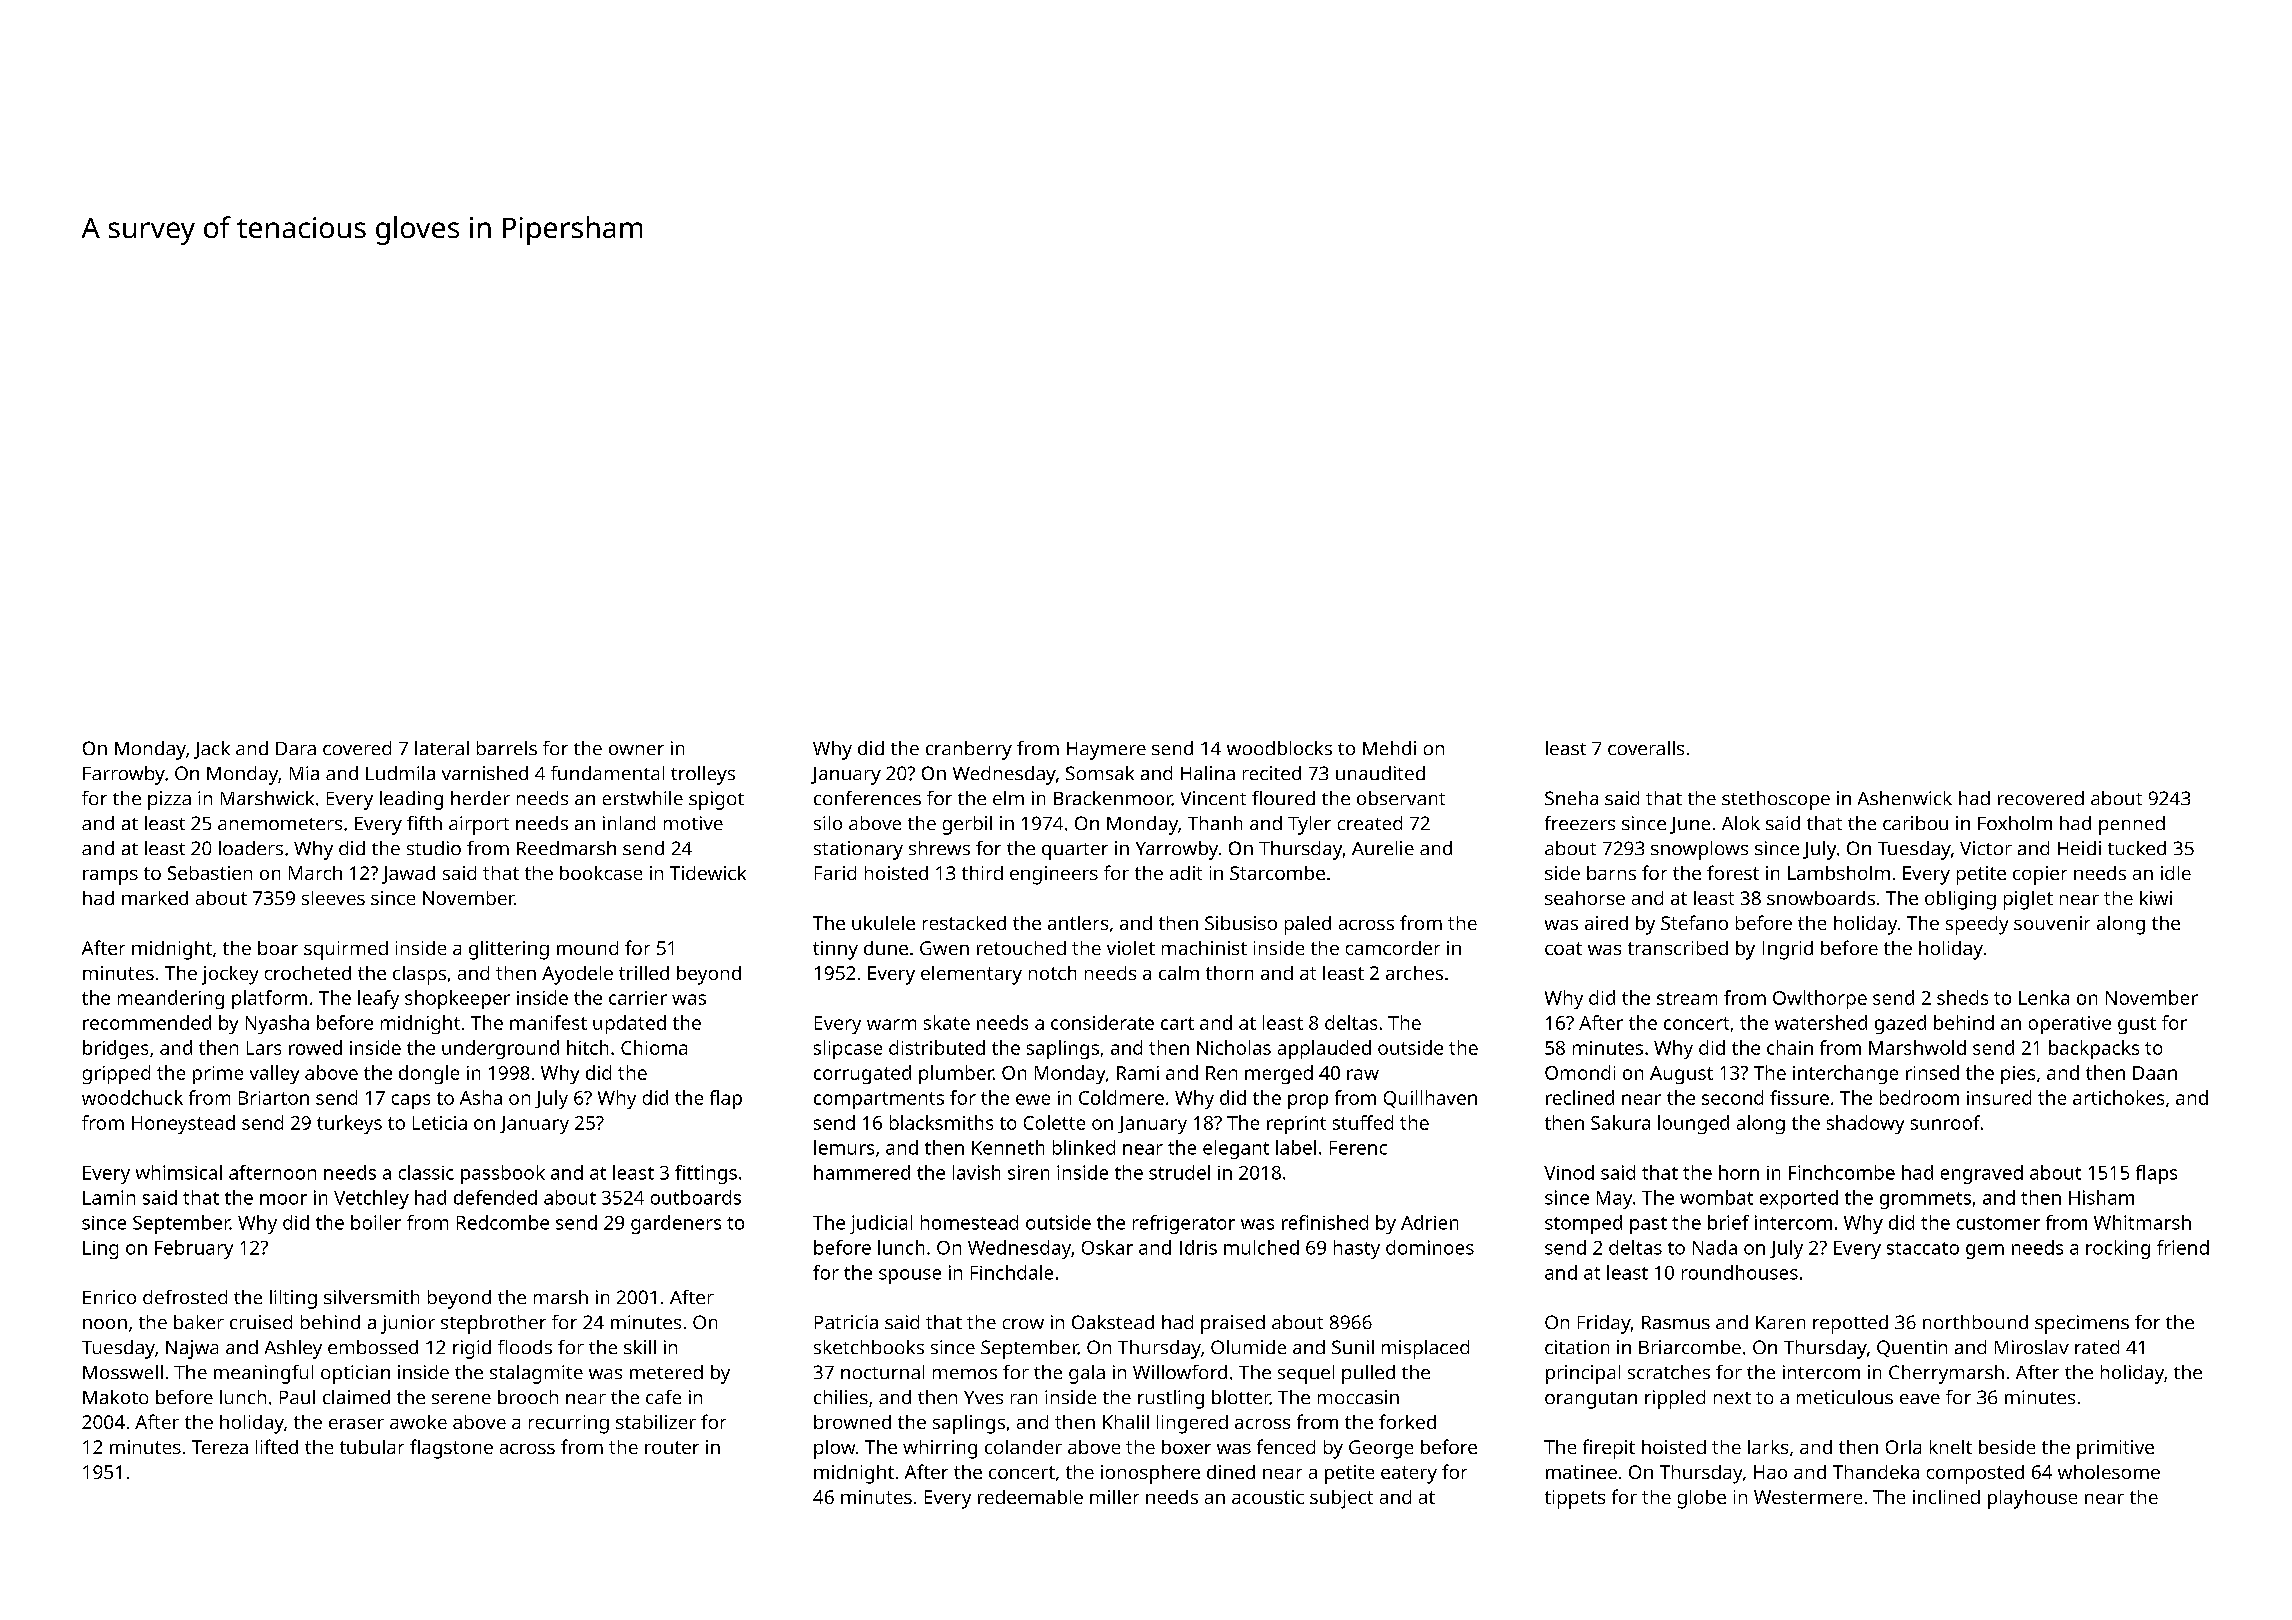 The height and width of the page is (1620, 2292). What do you see at coordinates (169, 800) in the page?
I see `pizza` at bounding box center [169, 800].
